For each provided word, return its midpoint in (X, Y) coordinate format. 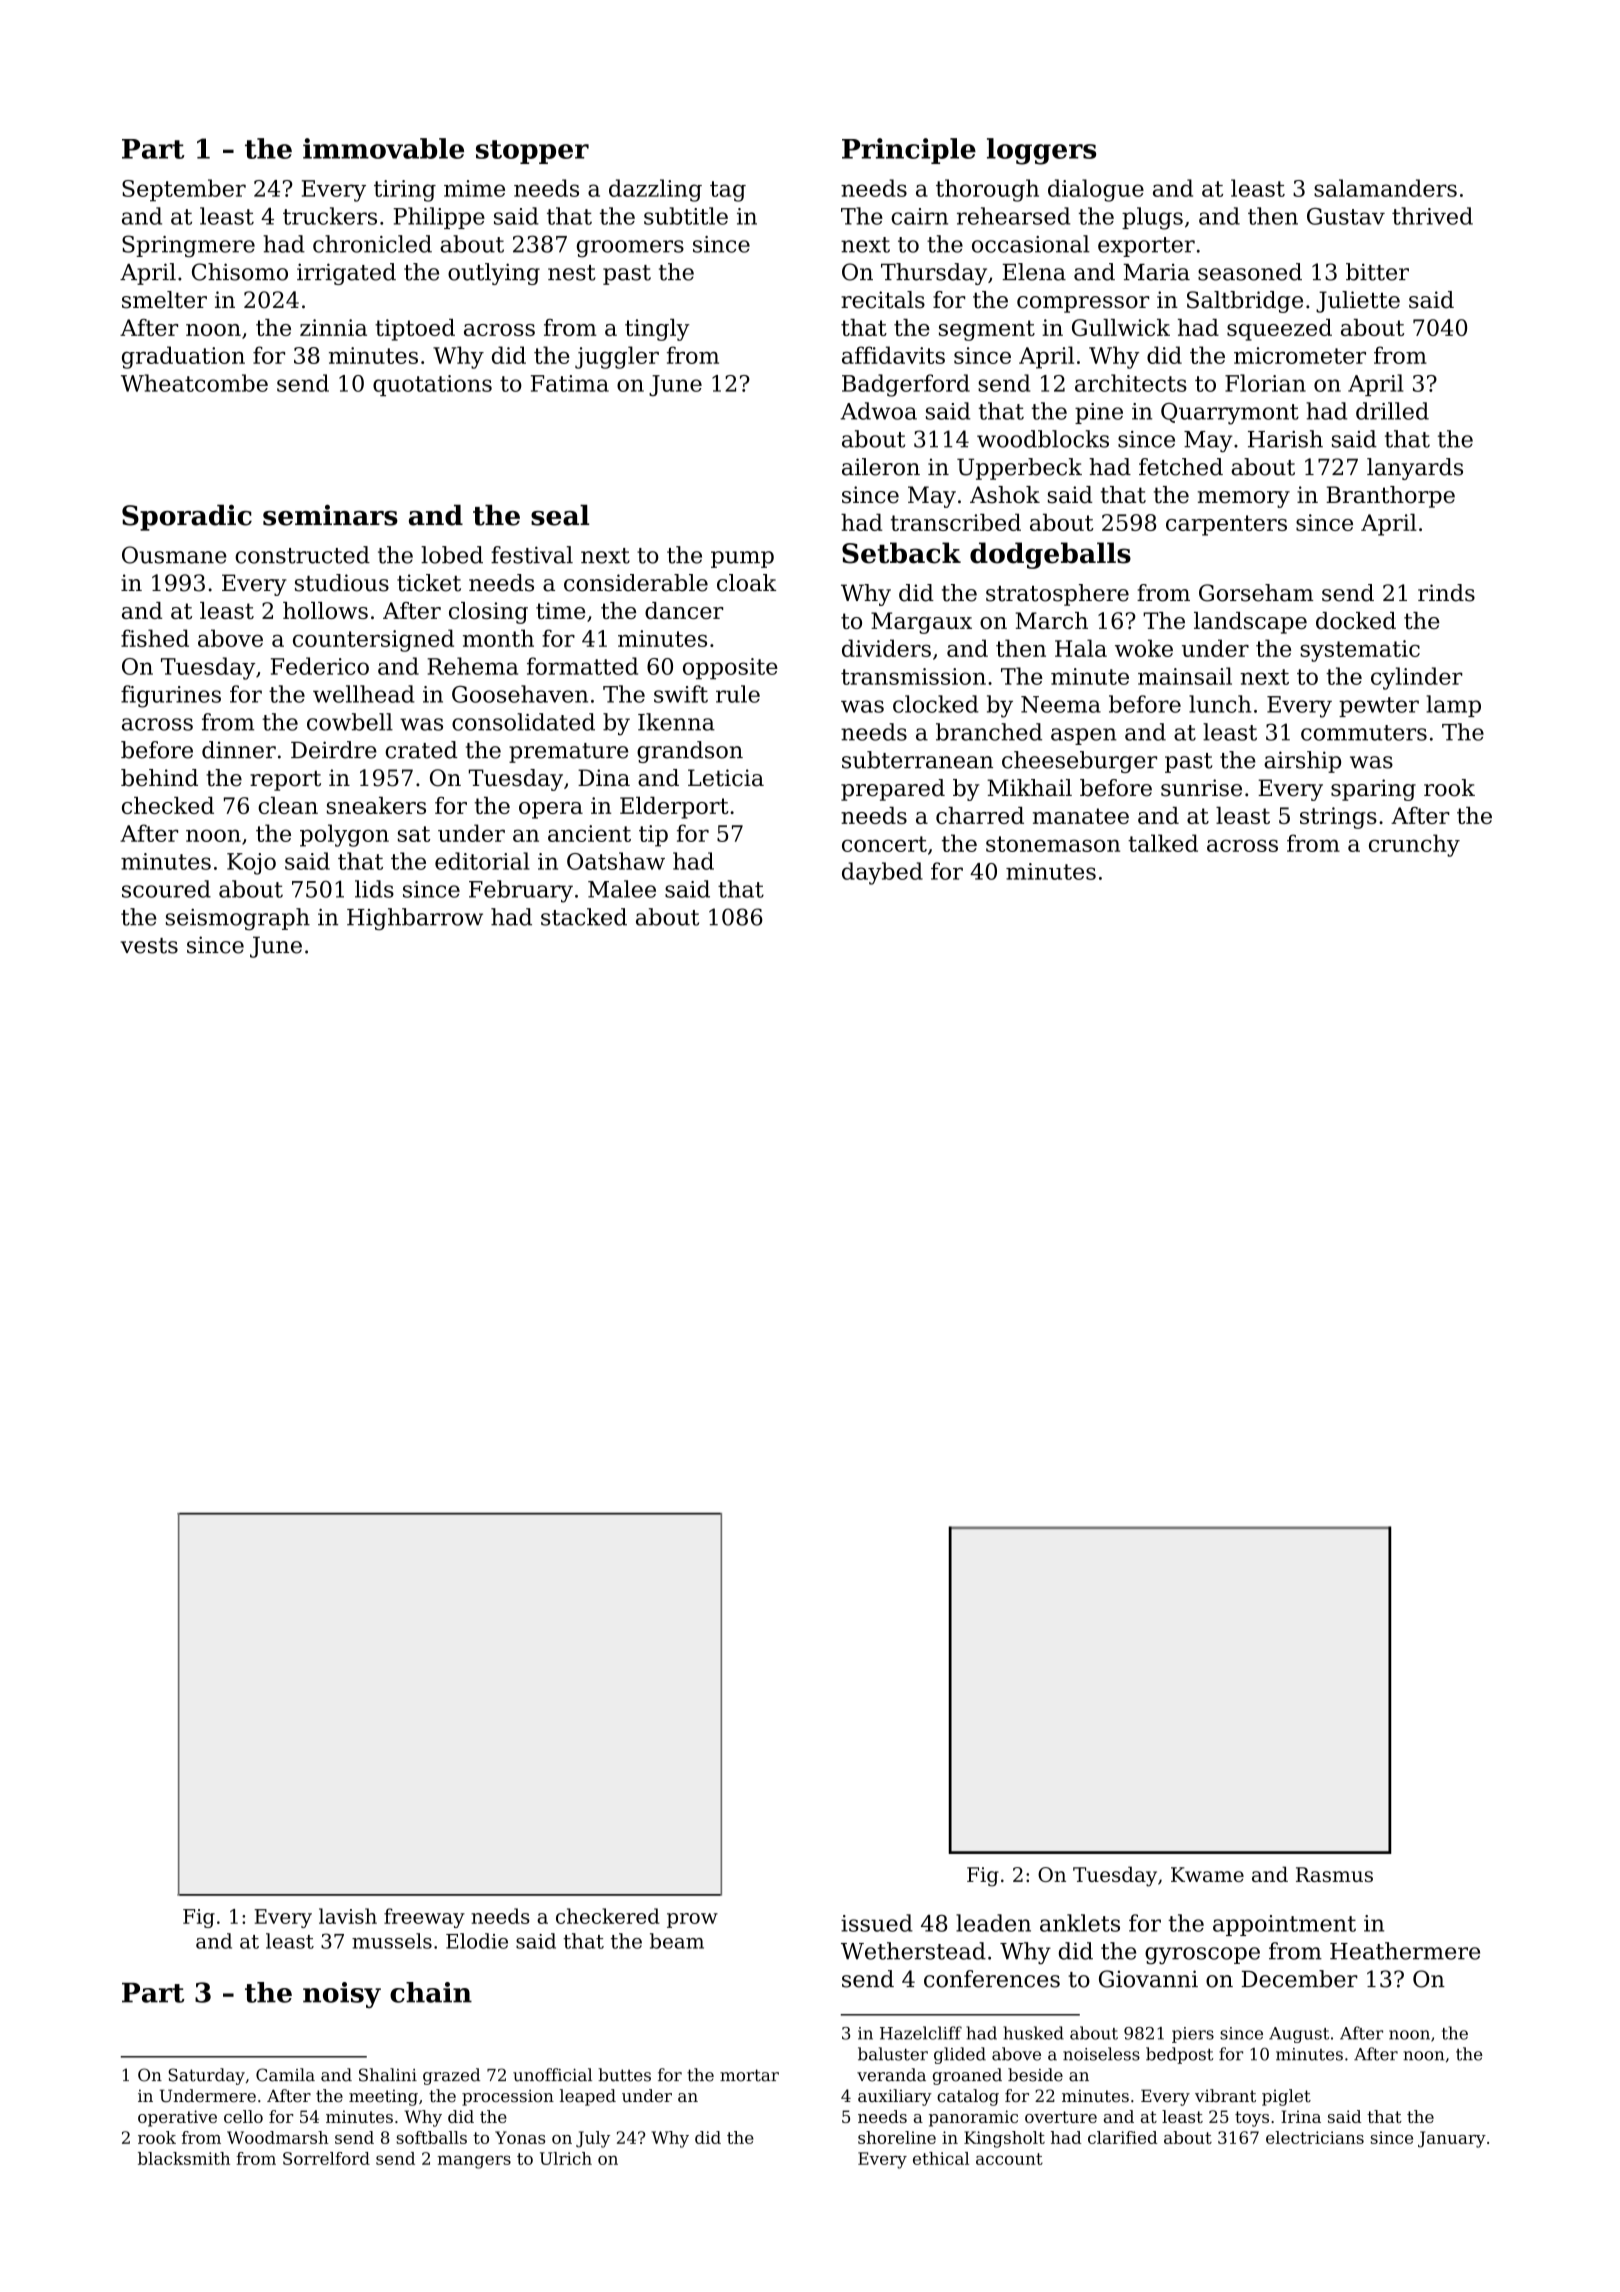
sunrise (1201, 788)
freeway (424, 1918)
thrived (1432, 216)
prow (692, 1920)
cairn (919, 216)
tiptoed (415, 330)
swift (681, 694)
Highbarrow (415, 919)
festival (532, 555)
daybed (882, 873)
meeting (383, 2098)
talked (1163, 843)
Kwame (1207, 1874)
